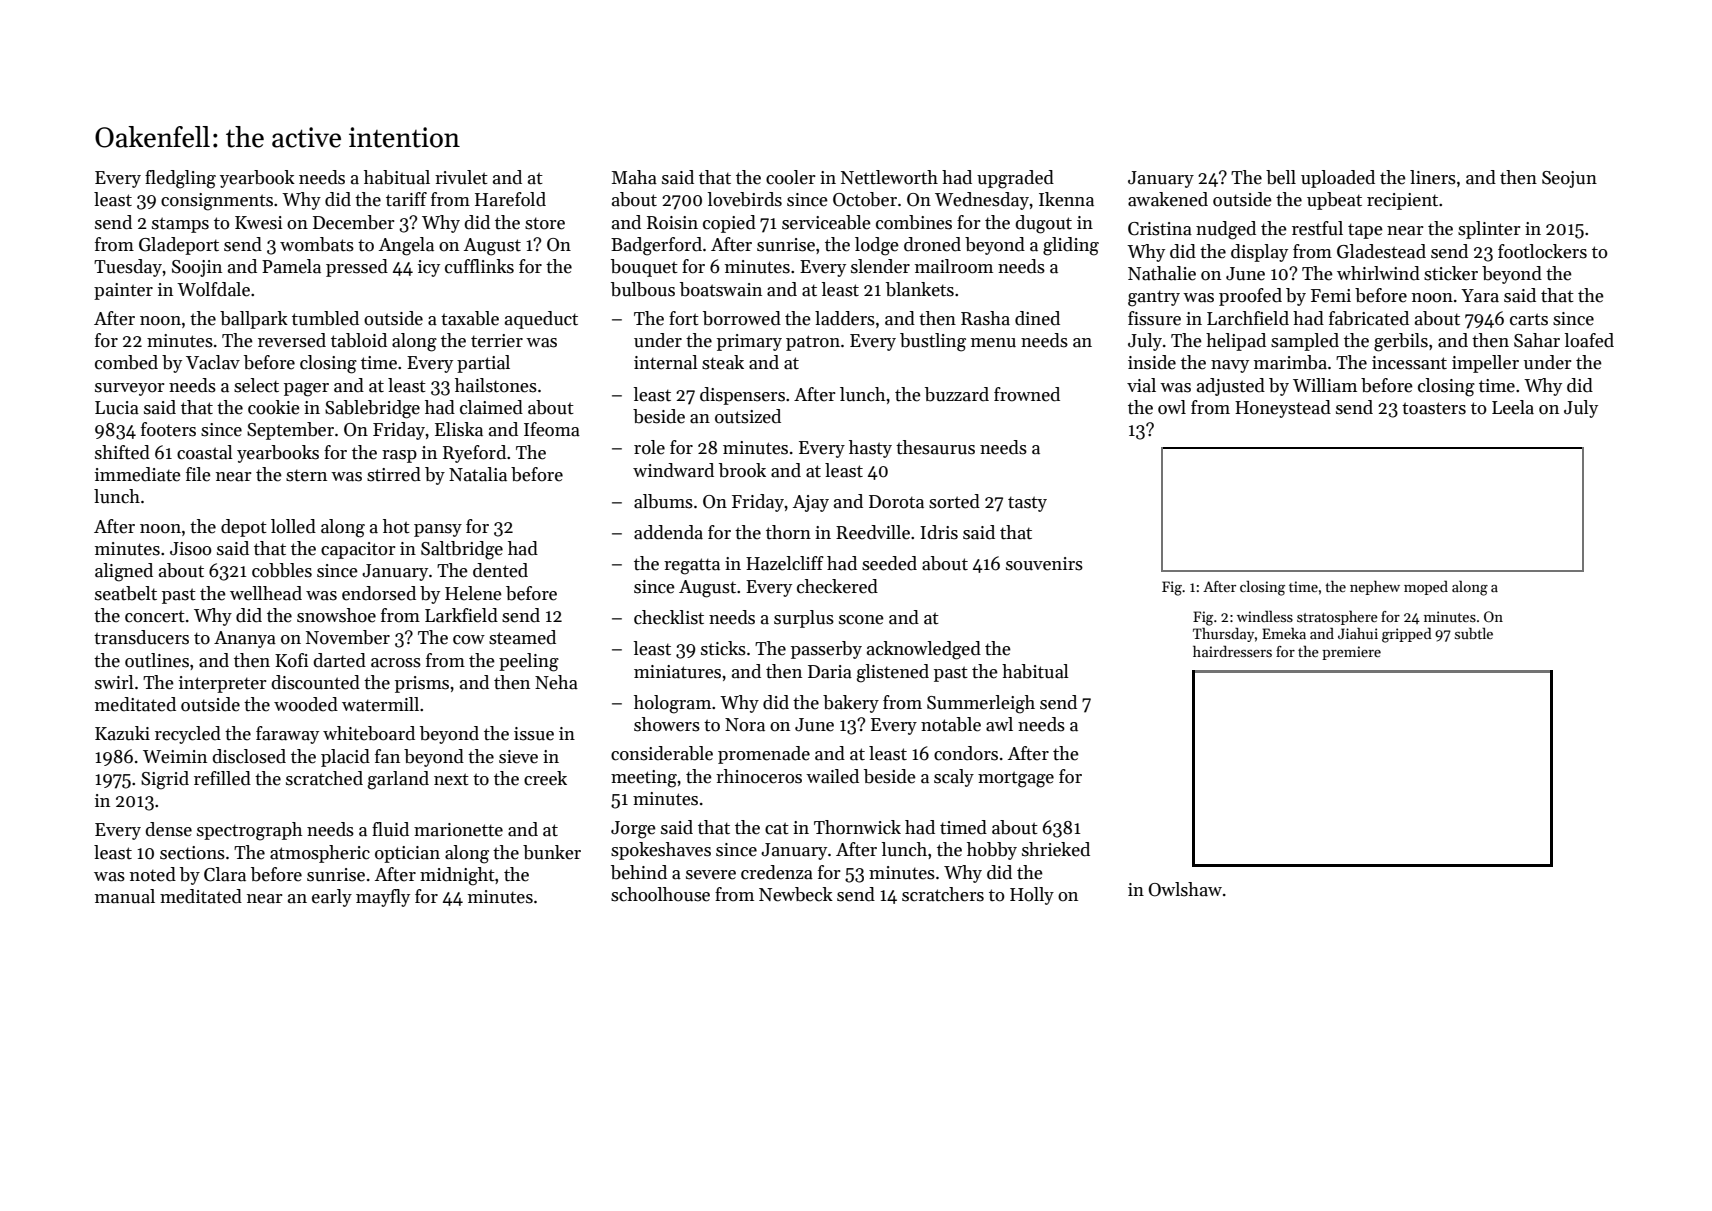 The width and height of the document is (1712, 1211). I want to click on marionette, so click(458, 830).
